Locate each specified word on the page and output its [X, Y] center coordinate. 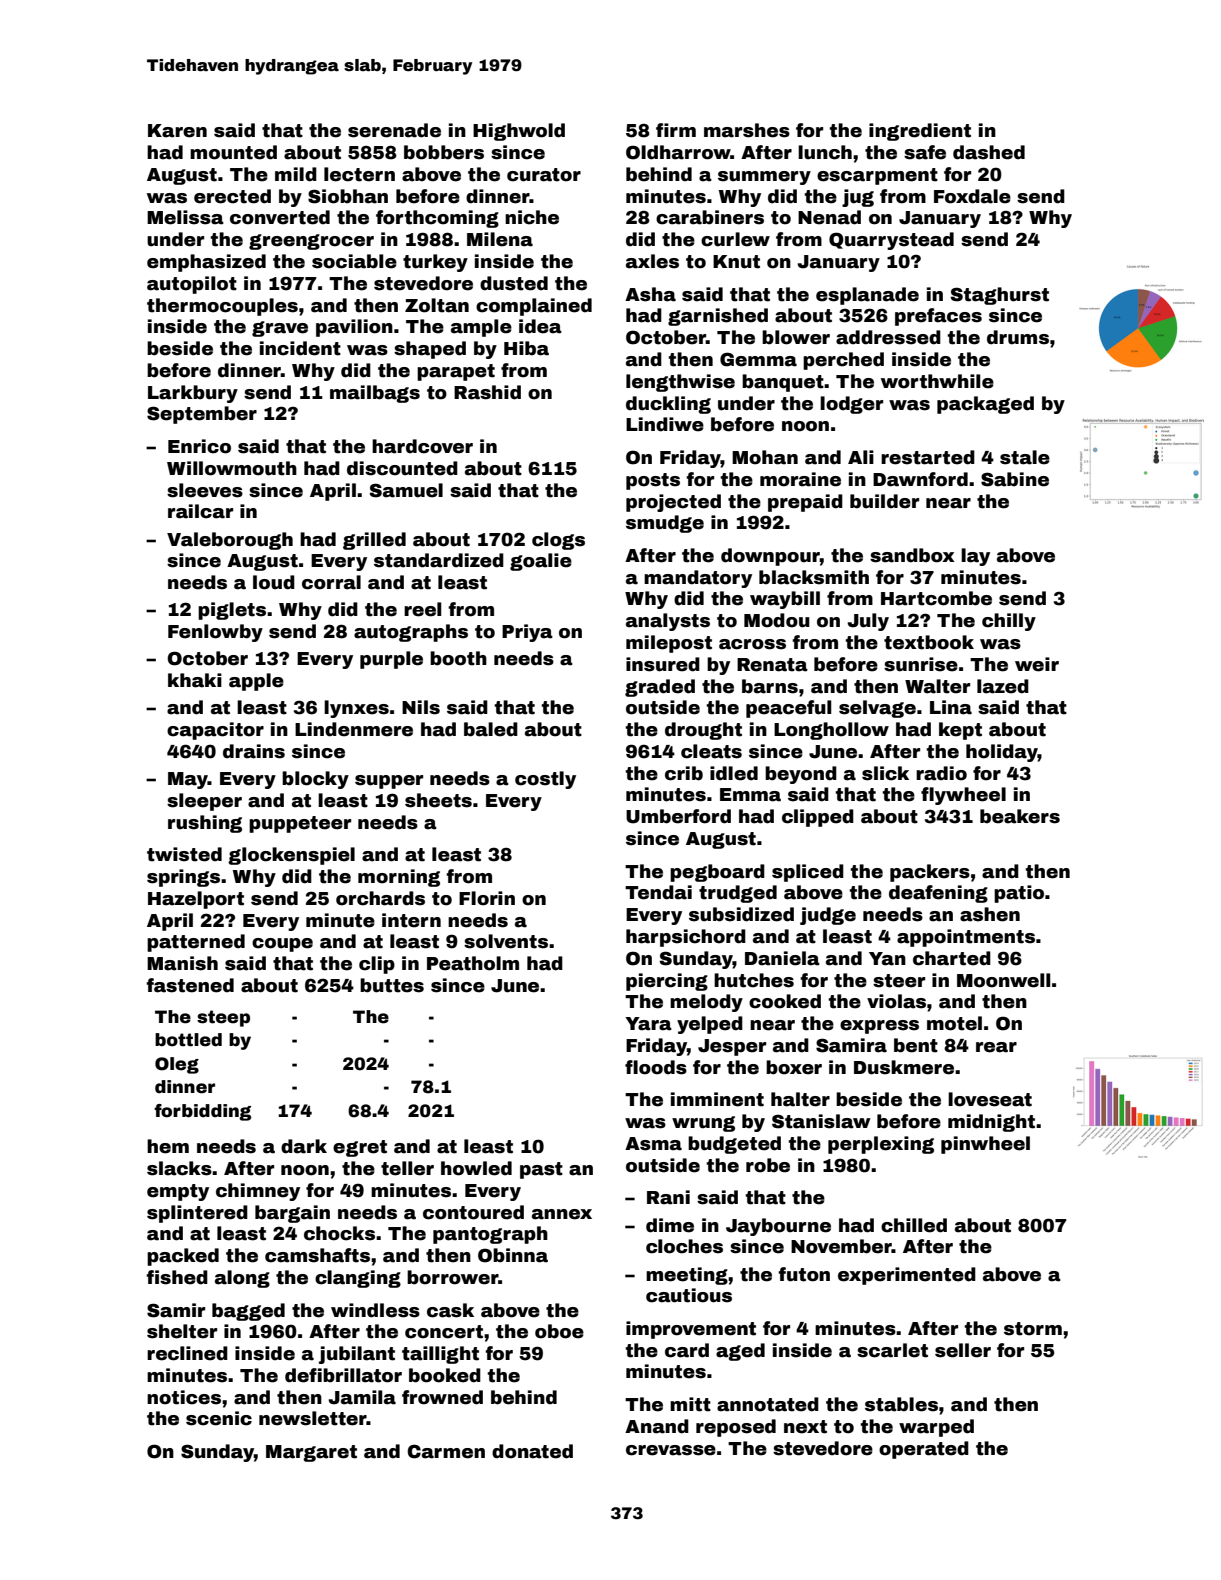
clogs [558, 541]
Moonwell [1003, 980]
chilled [914, 1225]
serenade [394, 130]
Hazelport [196, 900]
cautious [689, 1295]
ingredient [920, 132]
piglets [232, 611]
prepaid [805, 503]
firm [676, 130]
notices [184, 1397]
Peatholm [473, 963]
